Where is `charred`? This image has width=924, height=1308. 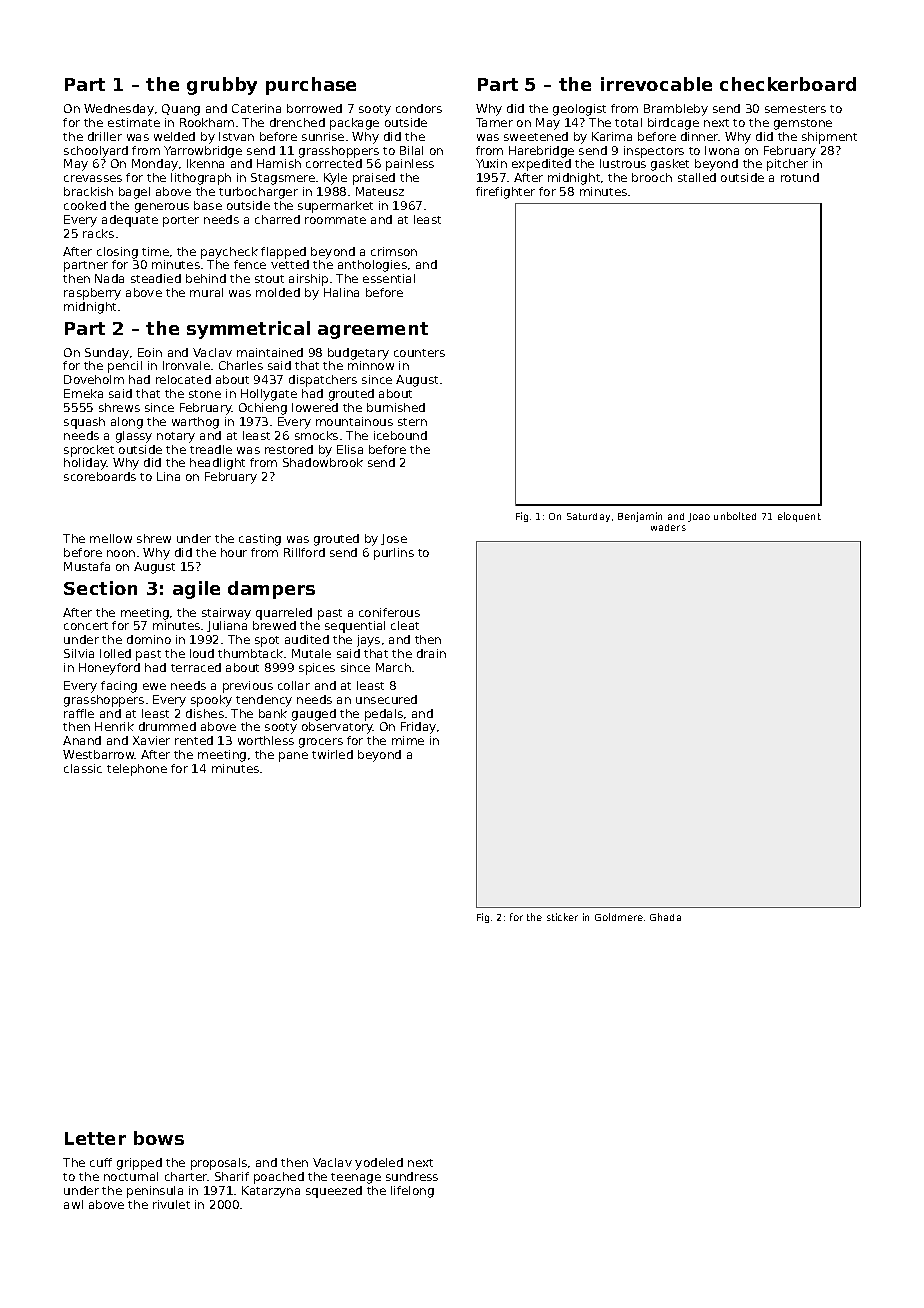
charred is located at coordinates (277, 219).
